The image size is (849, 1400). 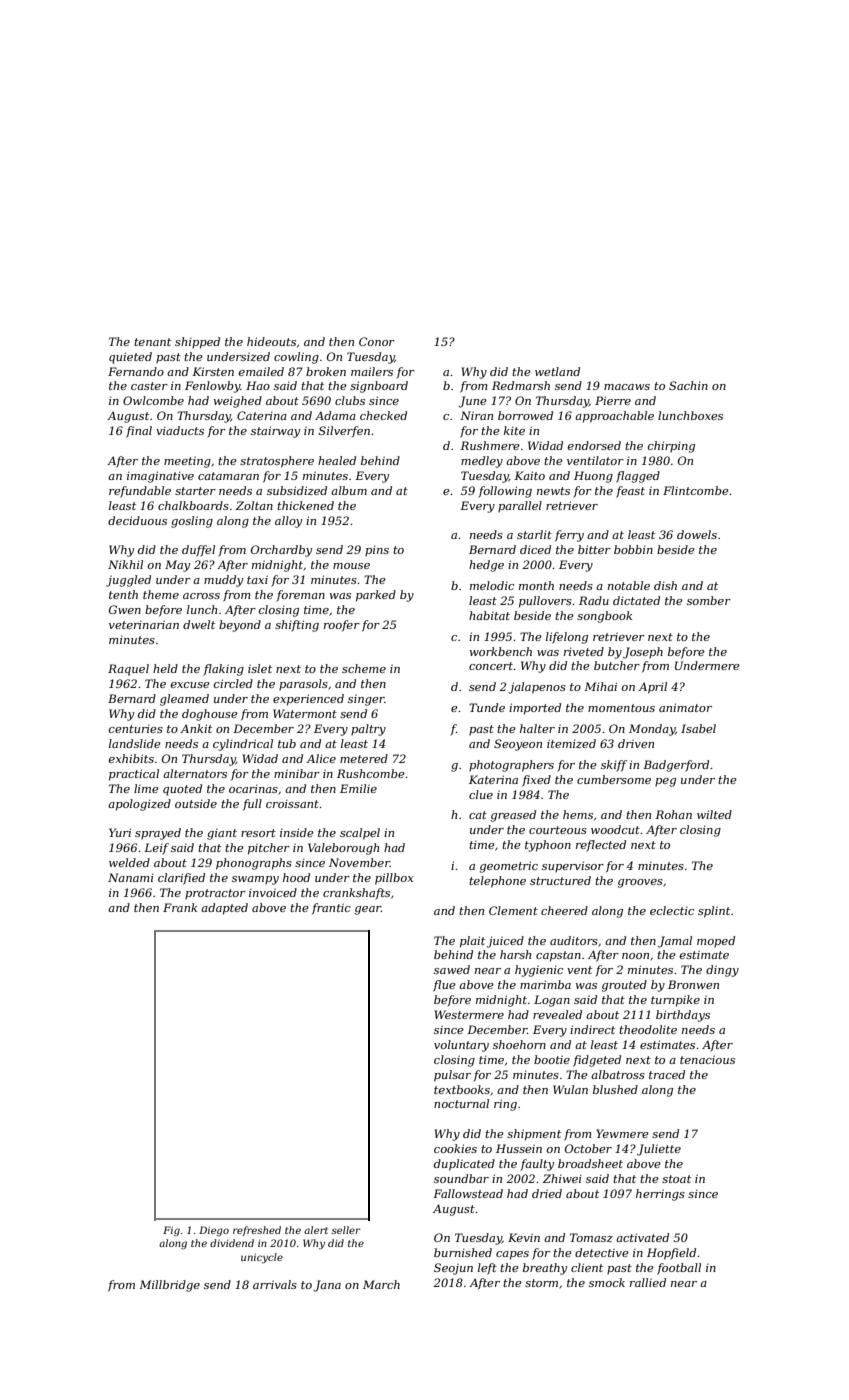 What do you see at coordinates (169, 1286) in the screenshot?
I see `Millbridge` at bounding box center [169, 1286].
